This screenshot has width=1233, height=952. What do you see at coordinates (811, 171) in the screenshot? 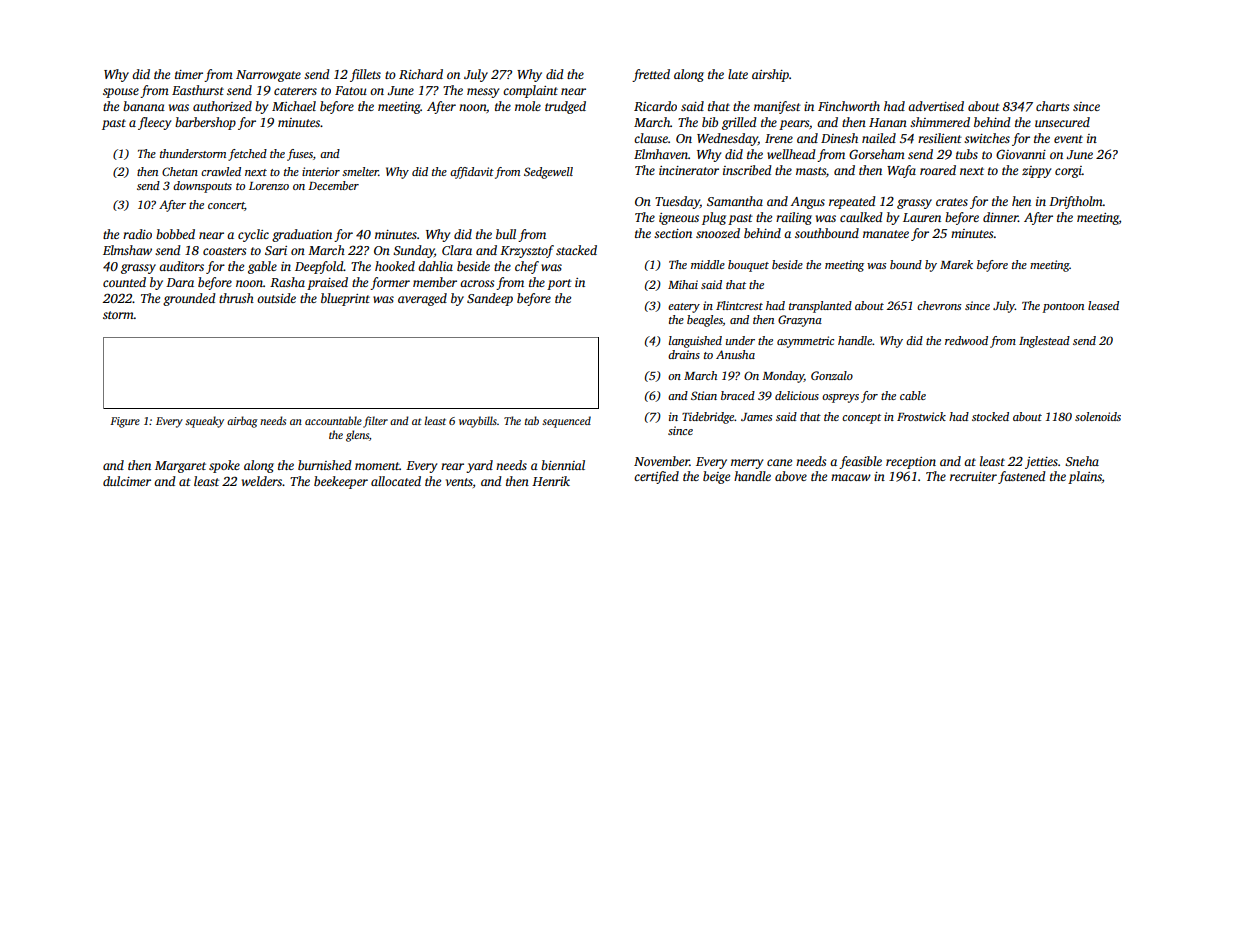
I see `masts` at bounding box center [811, 171].
